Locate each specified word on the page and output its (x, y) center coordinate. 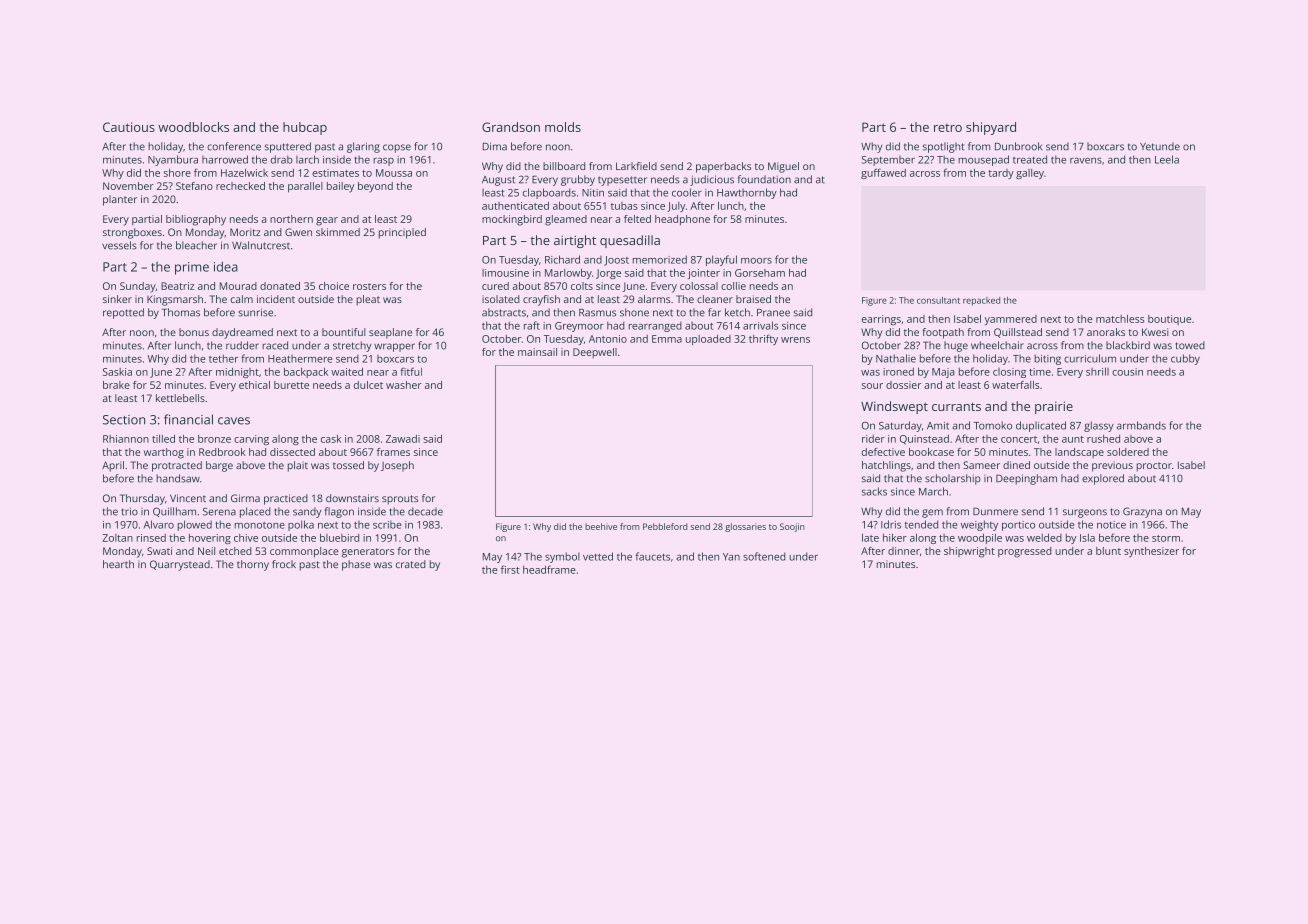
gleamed (566, 220)
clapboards (549, 193)
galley (1030, 174)
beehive (601, 526)
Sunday (138, 287)
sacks (874, 491)
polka (301, 525)
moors (756, 261)
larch (307, 159)
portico (1018, 526)
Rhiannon (126, 439)
